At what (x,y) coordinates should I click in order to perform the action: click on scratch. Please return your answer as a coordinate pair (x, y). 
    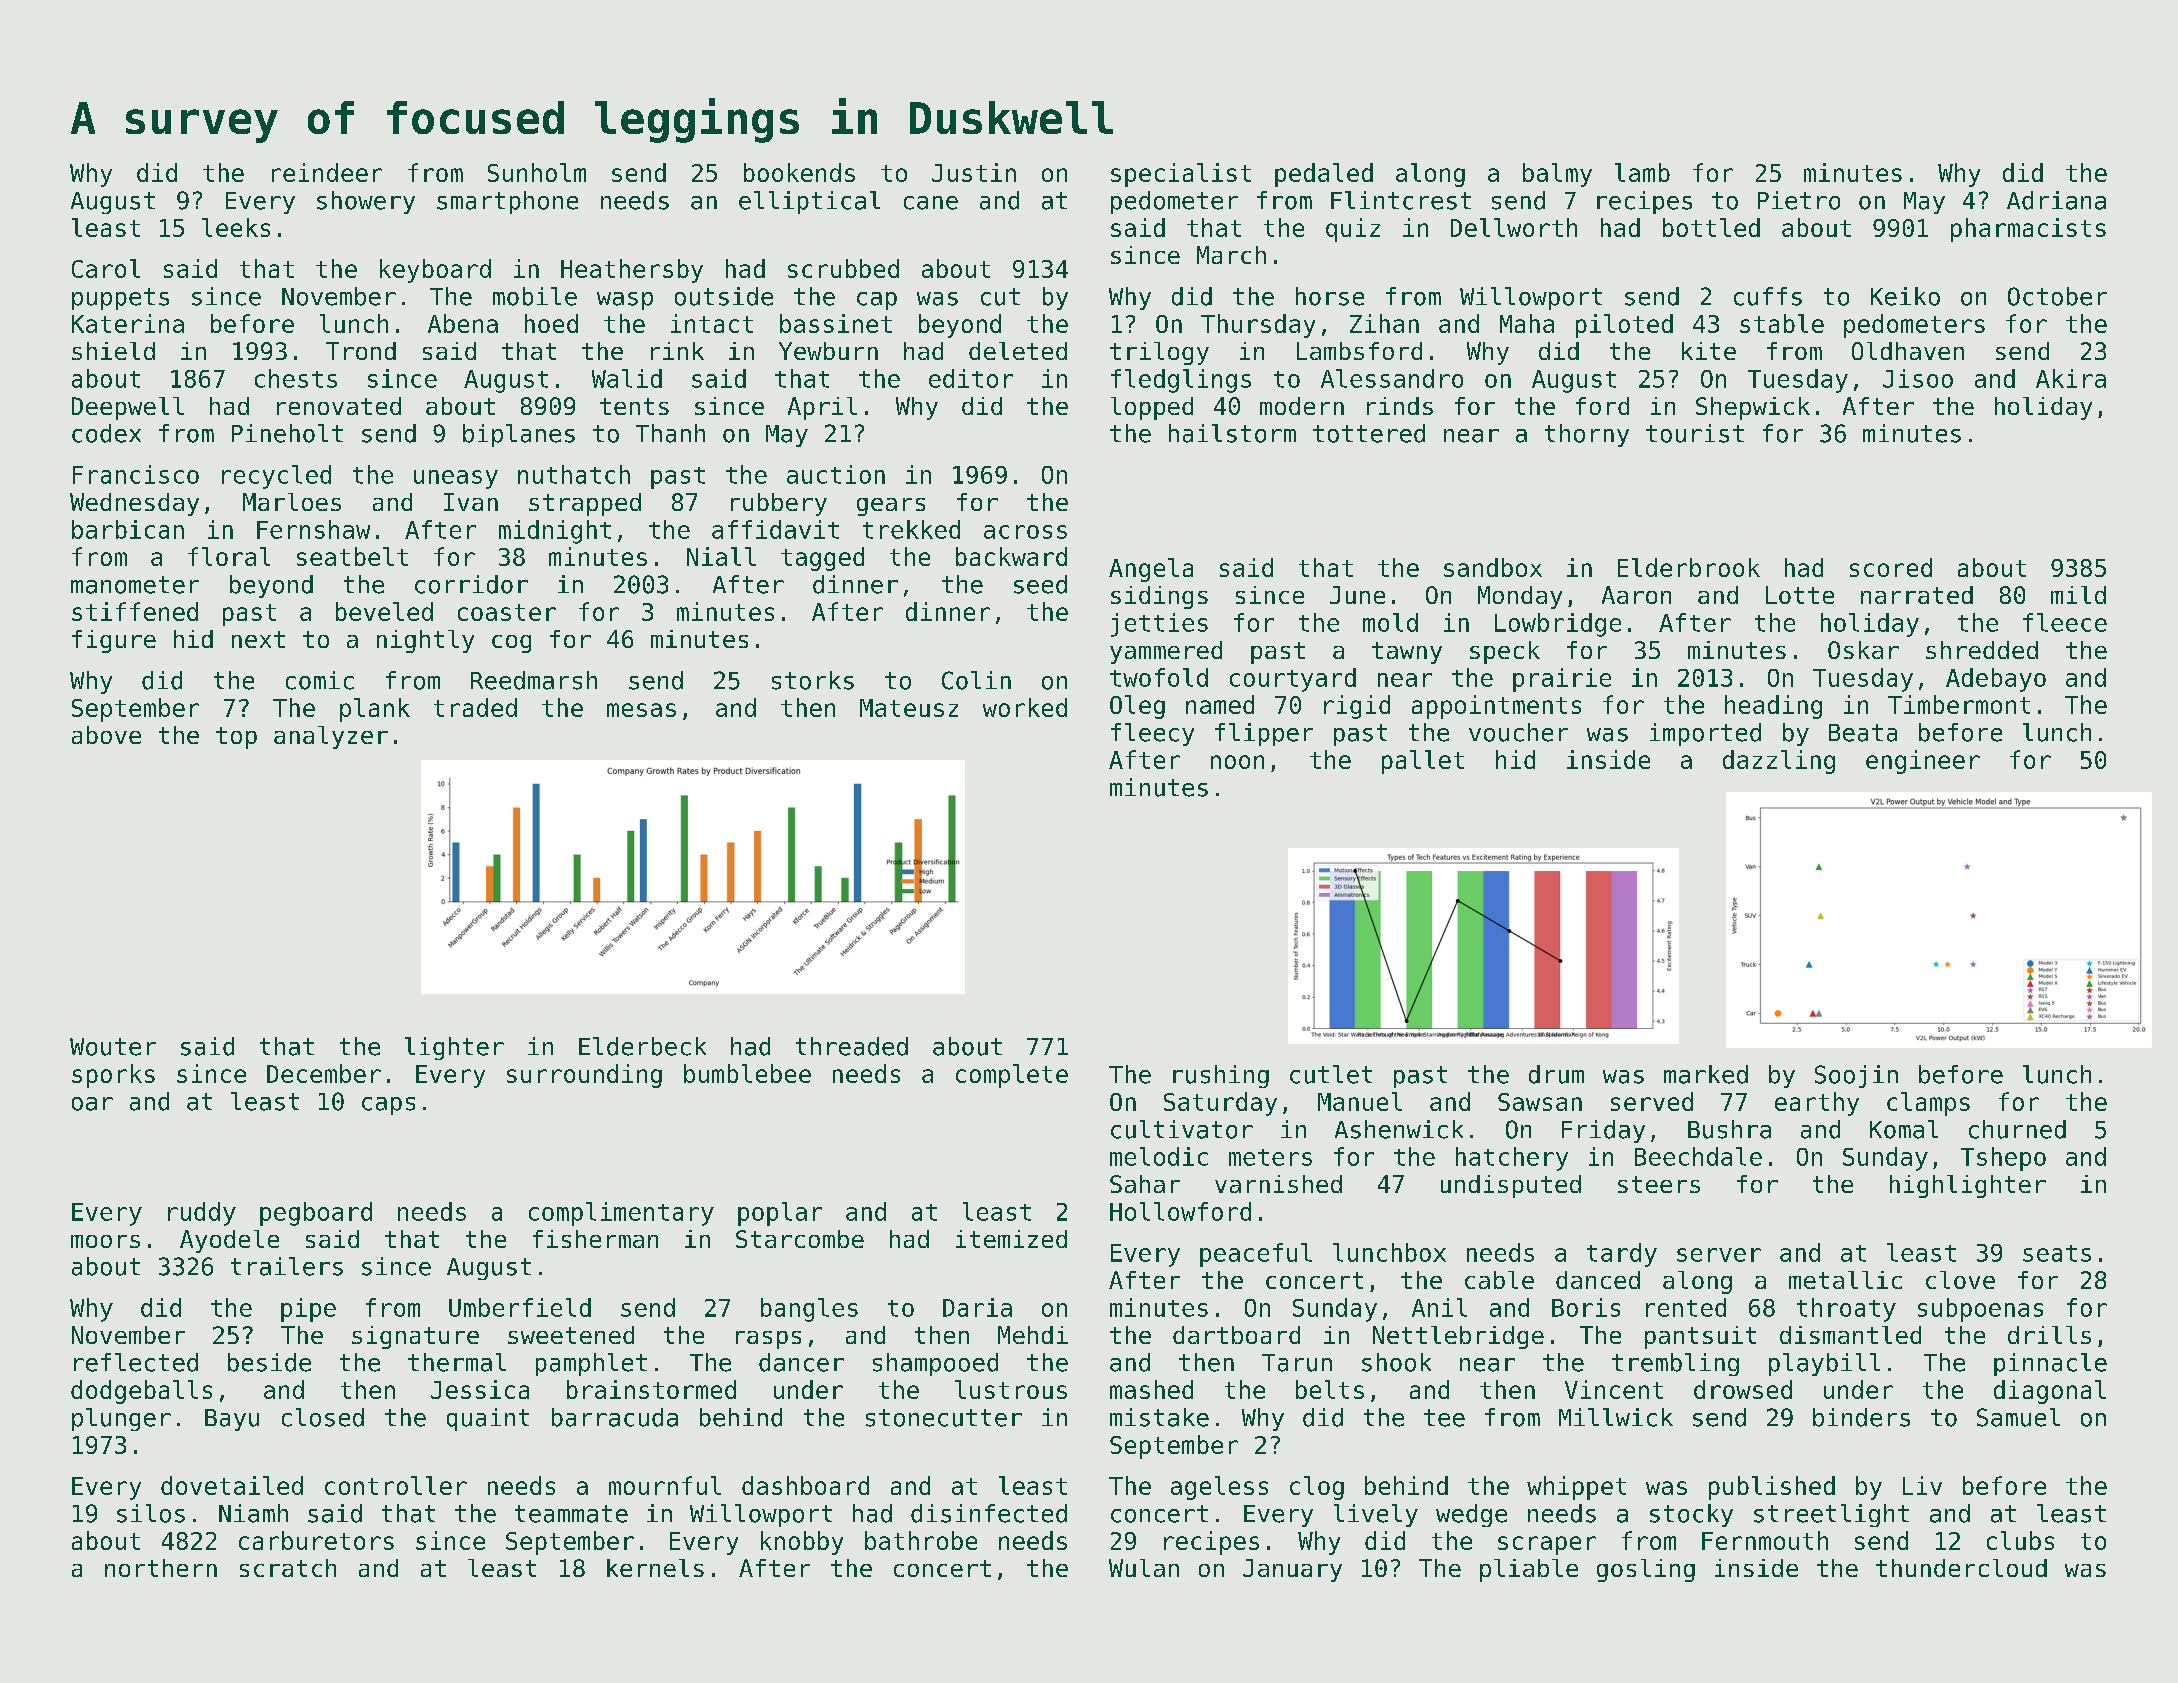
    Looking at the image, I should click on (288, 1568).
